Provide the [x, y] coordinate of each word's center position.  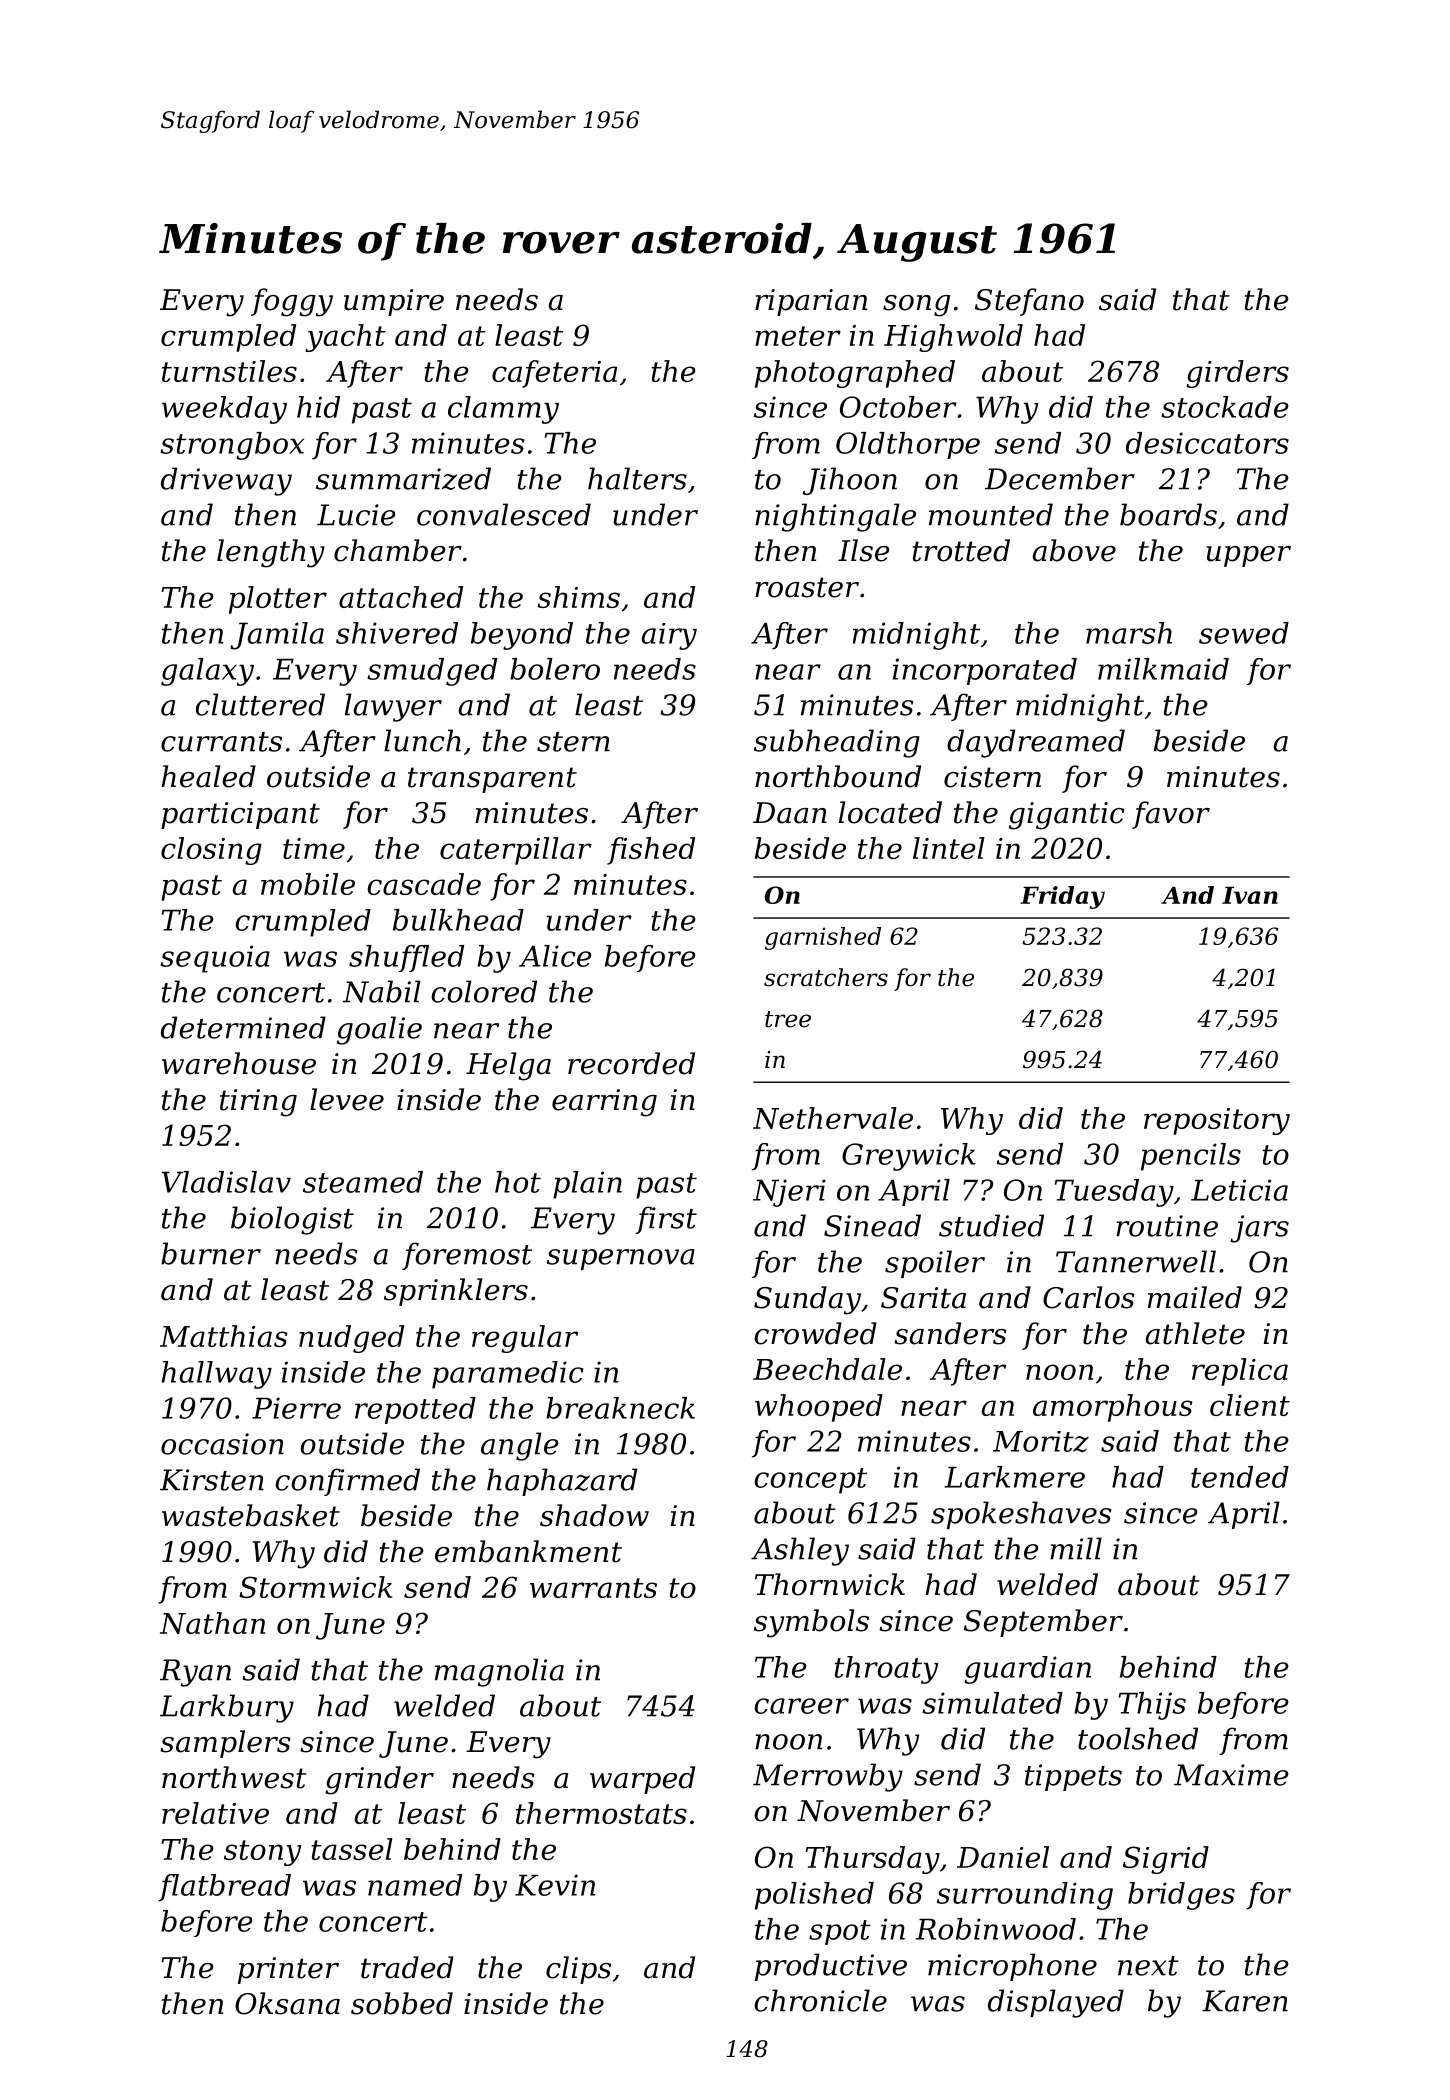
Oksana [287, 2003]
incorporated [985, 671]
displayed [1056, 2003]
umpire [394, 302]
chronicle [820, 2000]
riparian [811, 302]
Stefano [1029, 302]
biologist [292, 1220]
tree [788, 1019]
